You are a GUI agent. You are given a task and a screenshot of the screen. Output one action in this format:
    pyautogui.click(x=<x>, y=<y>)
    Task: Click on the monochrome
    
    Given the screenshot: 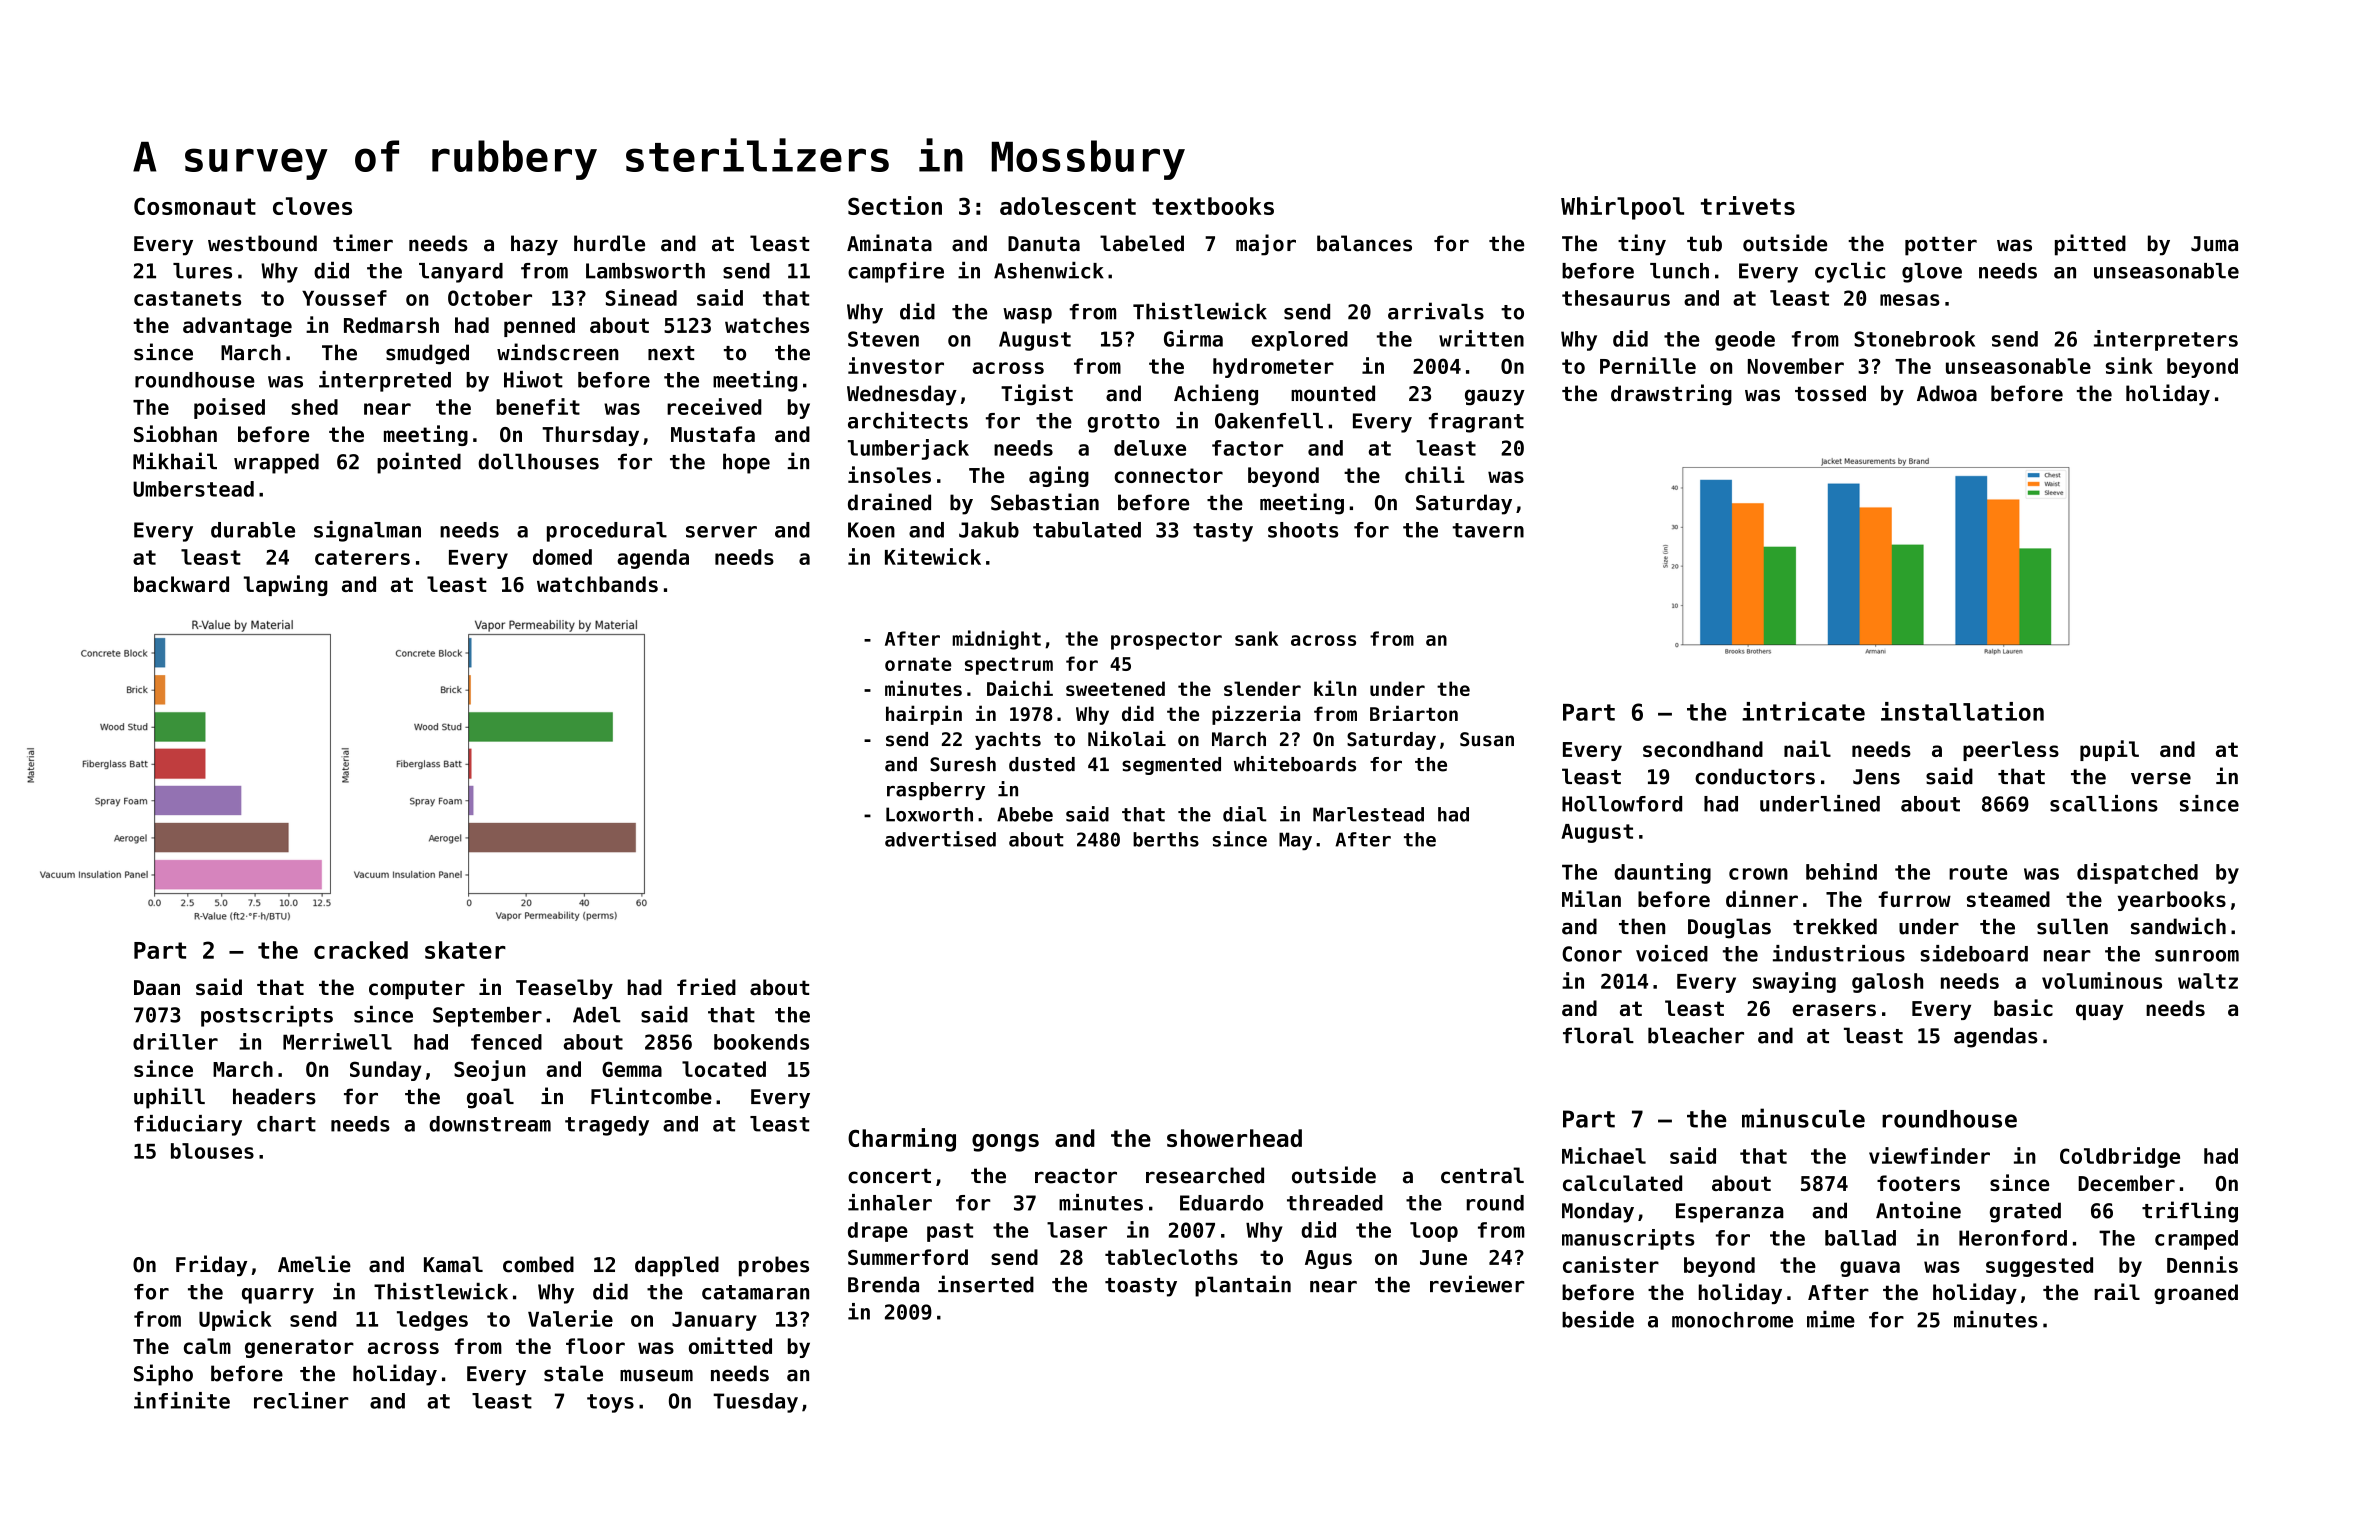 What is the action you would take?
    pyautogui.click(x=1732, y=1320)
